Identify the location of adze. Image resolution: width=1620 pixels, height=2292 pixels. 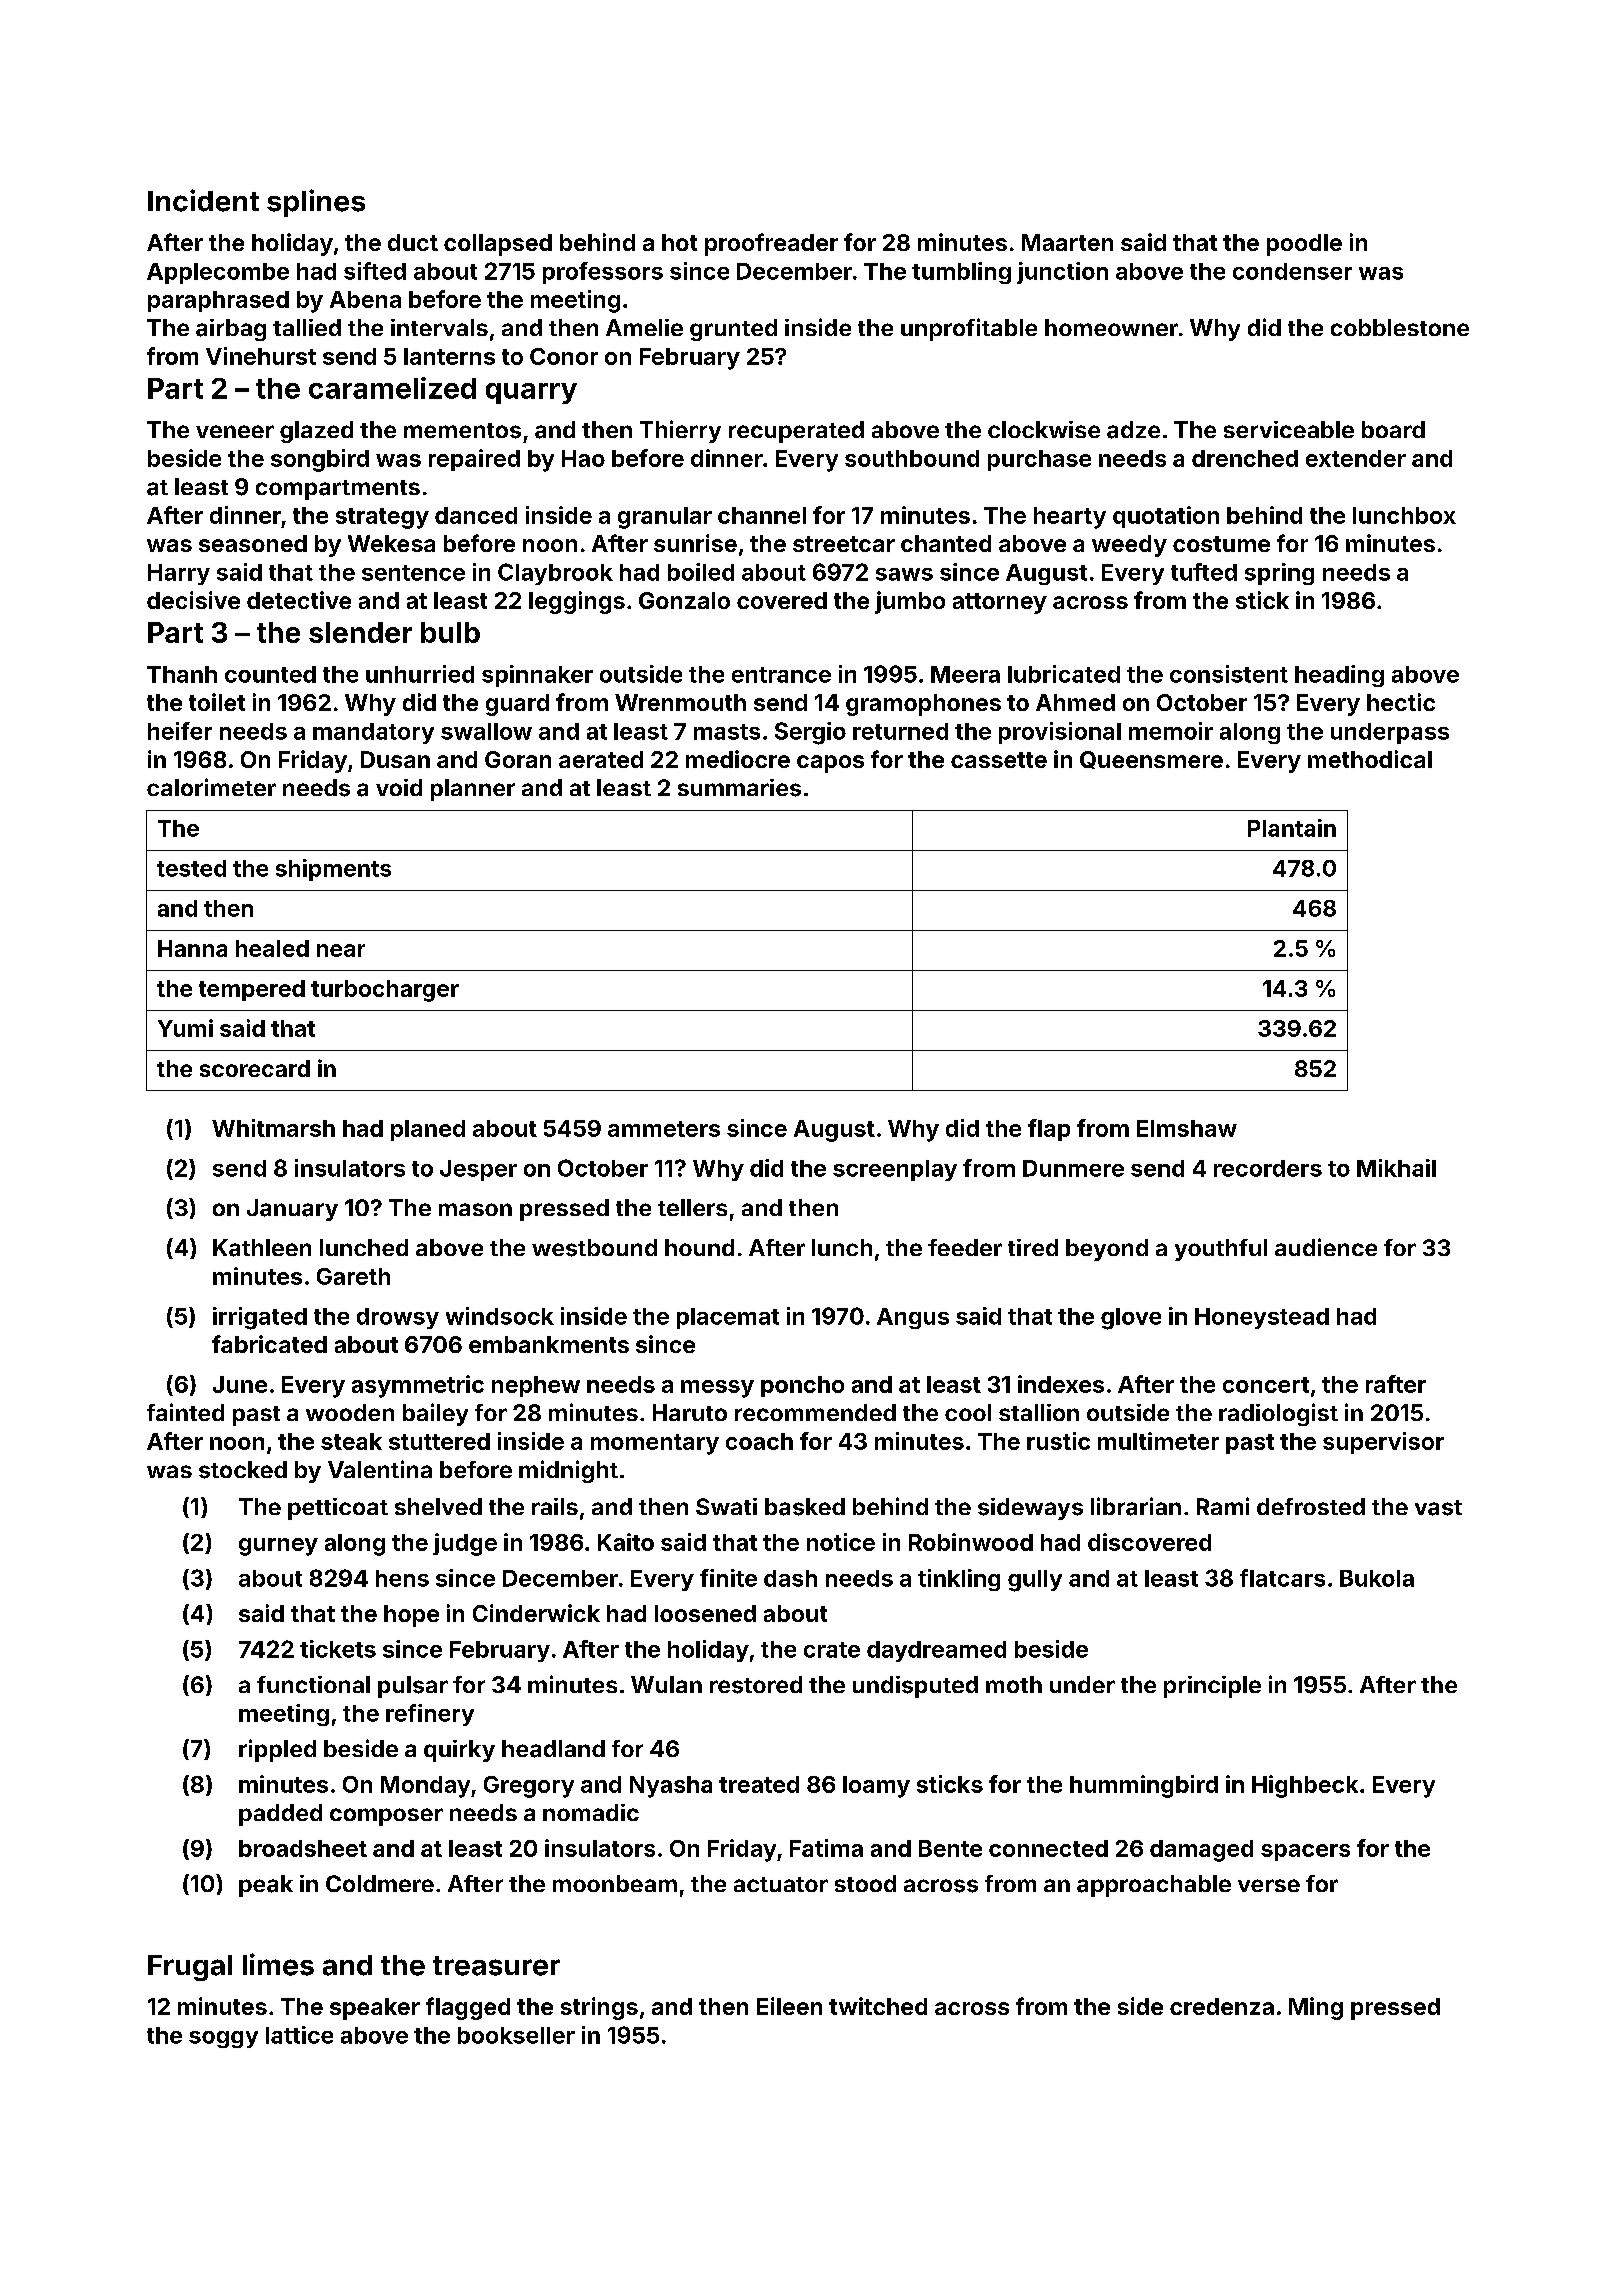
(1133, 430).
